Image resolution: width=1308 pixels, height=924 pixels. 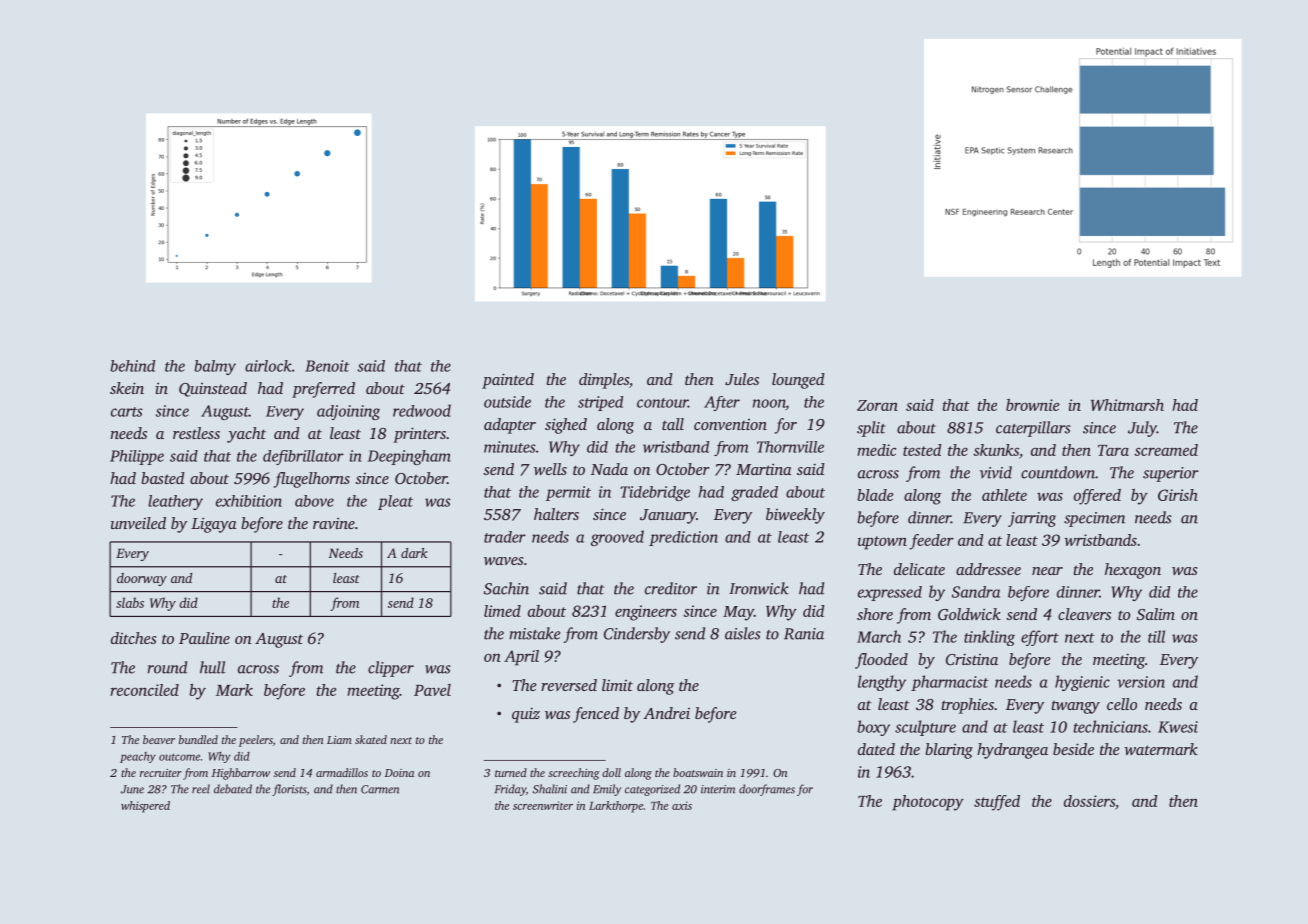 What do you see at coordinates (215, 367) in the screenshot?
I see `balmy` at bounding box center [215, 367].
